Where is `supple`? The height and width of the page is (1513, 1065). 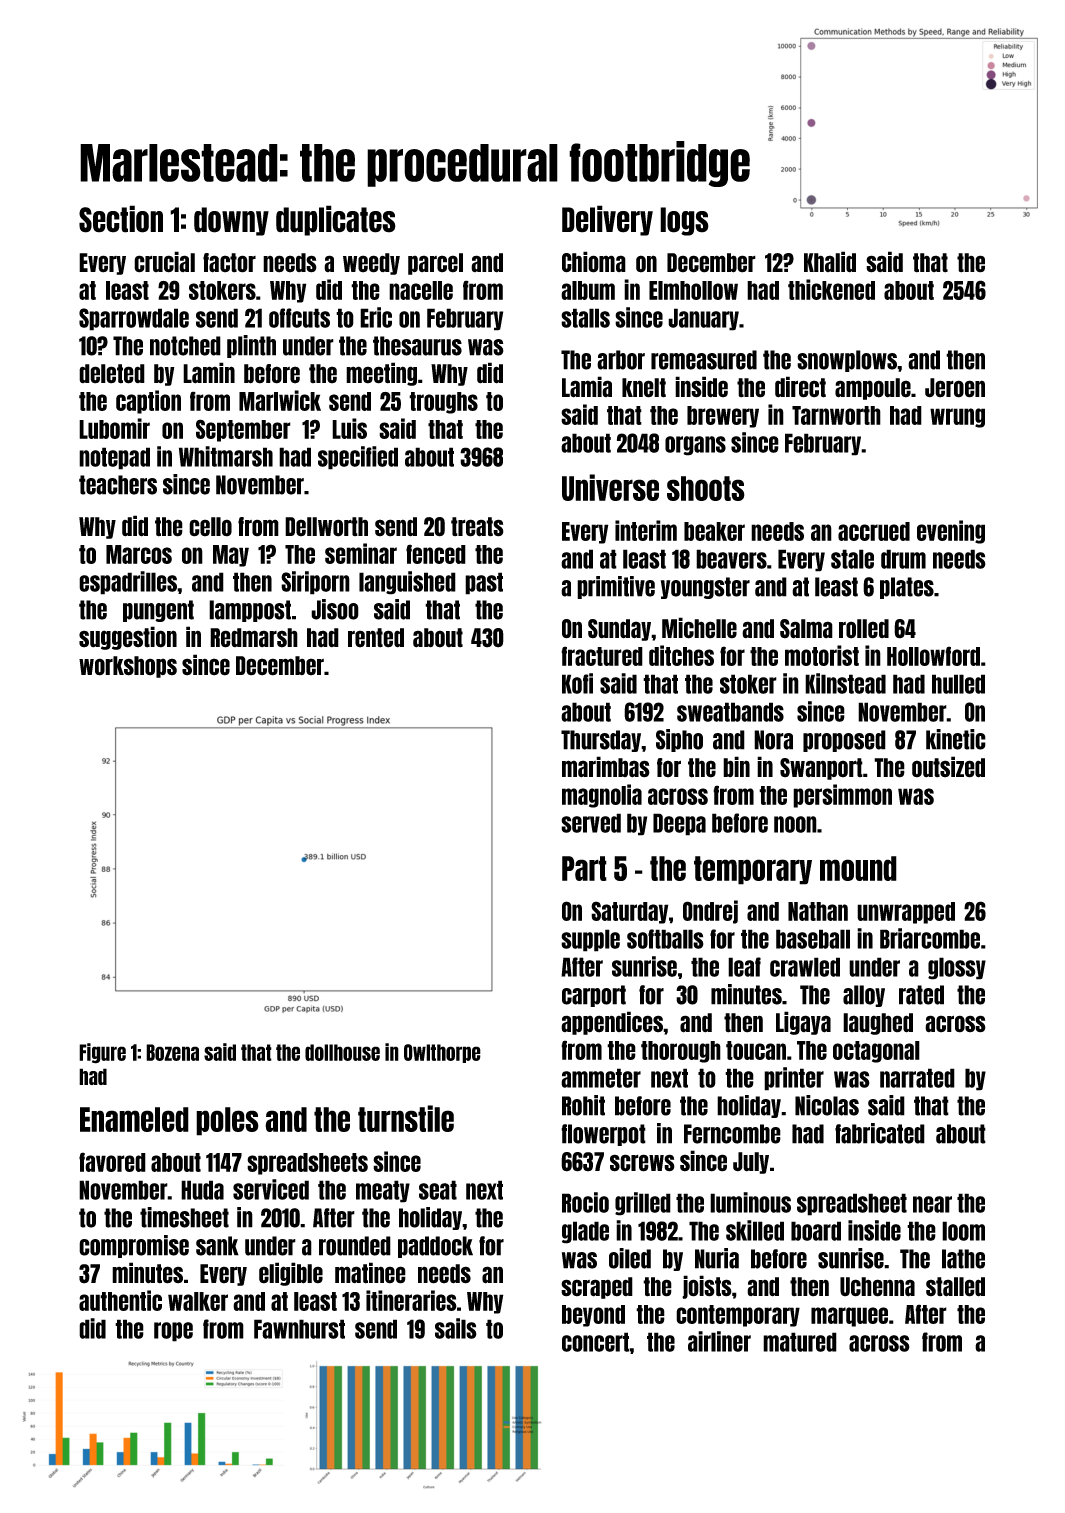
supple is located at coordinates (590, 940).
